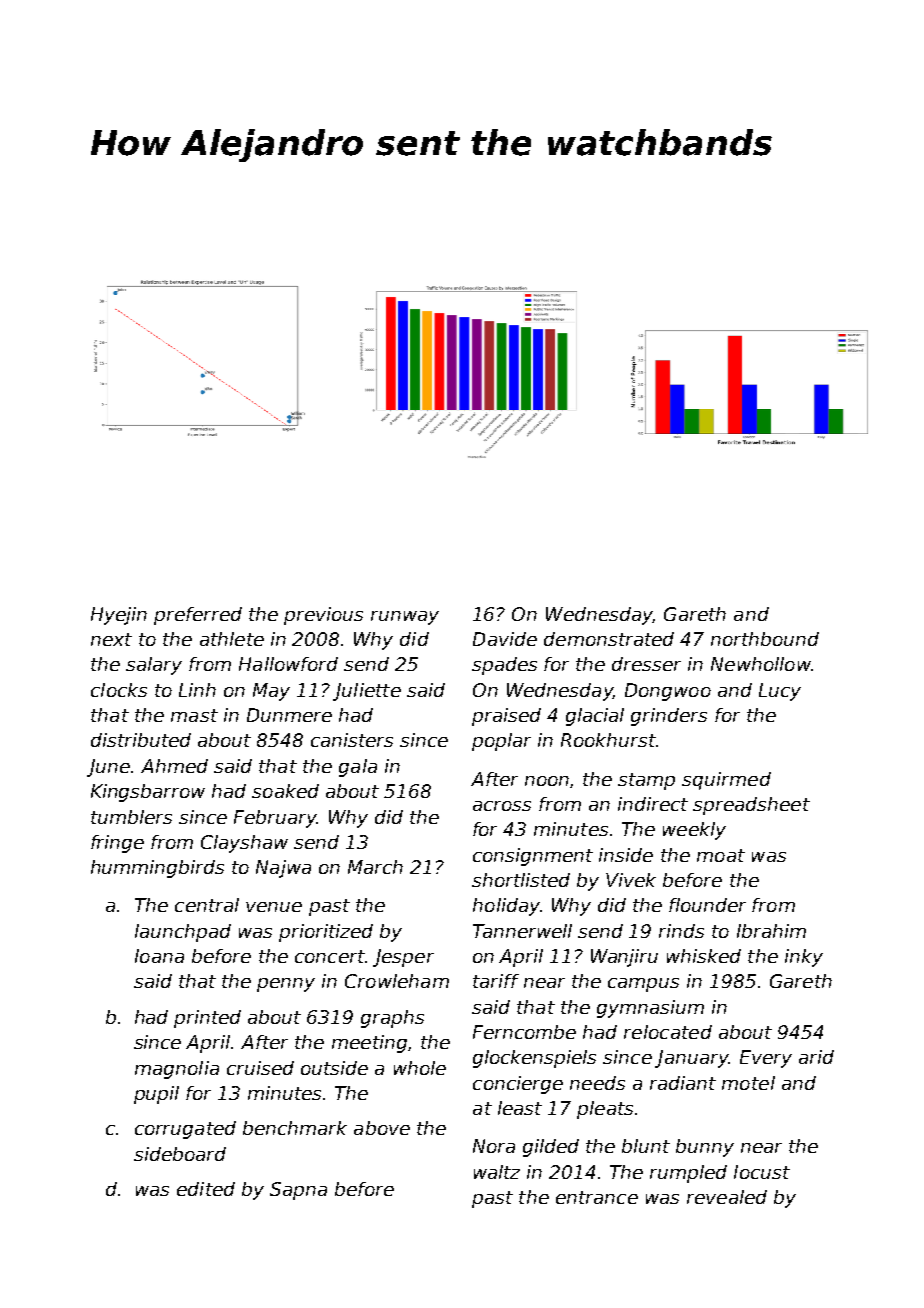 This image has width=924, height=1308. What do you see at coordinates (206, 1189) in the image?
I see `edited` at bounding box center [206, 1189].
